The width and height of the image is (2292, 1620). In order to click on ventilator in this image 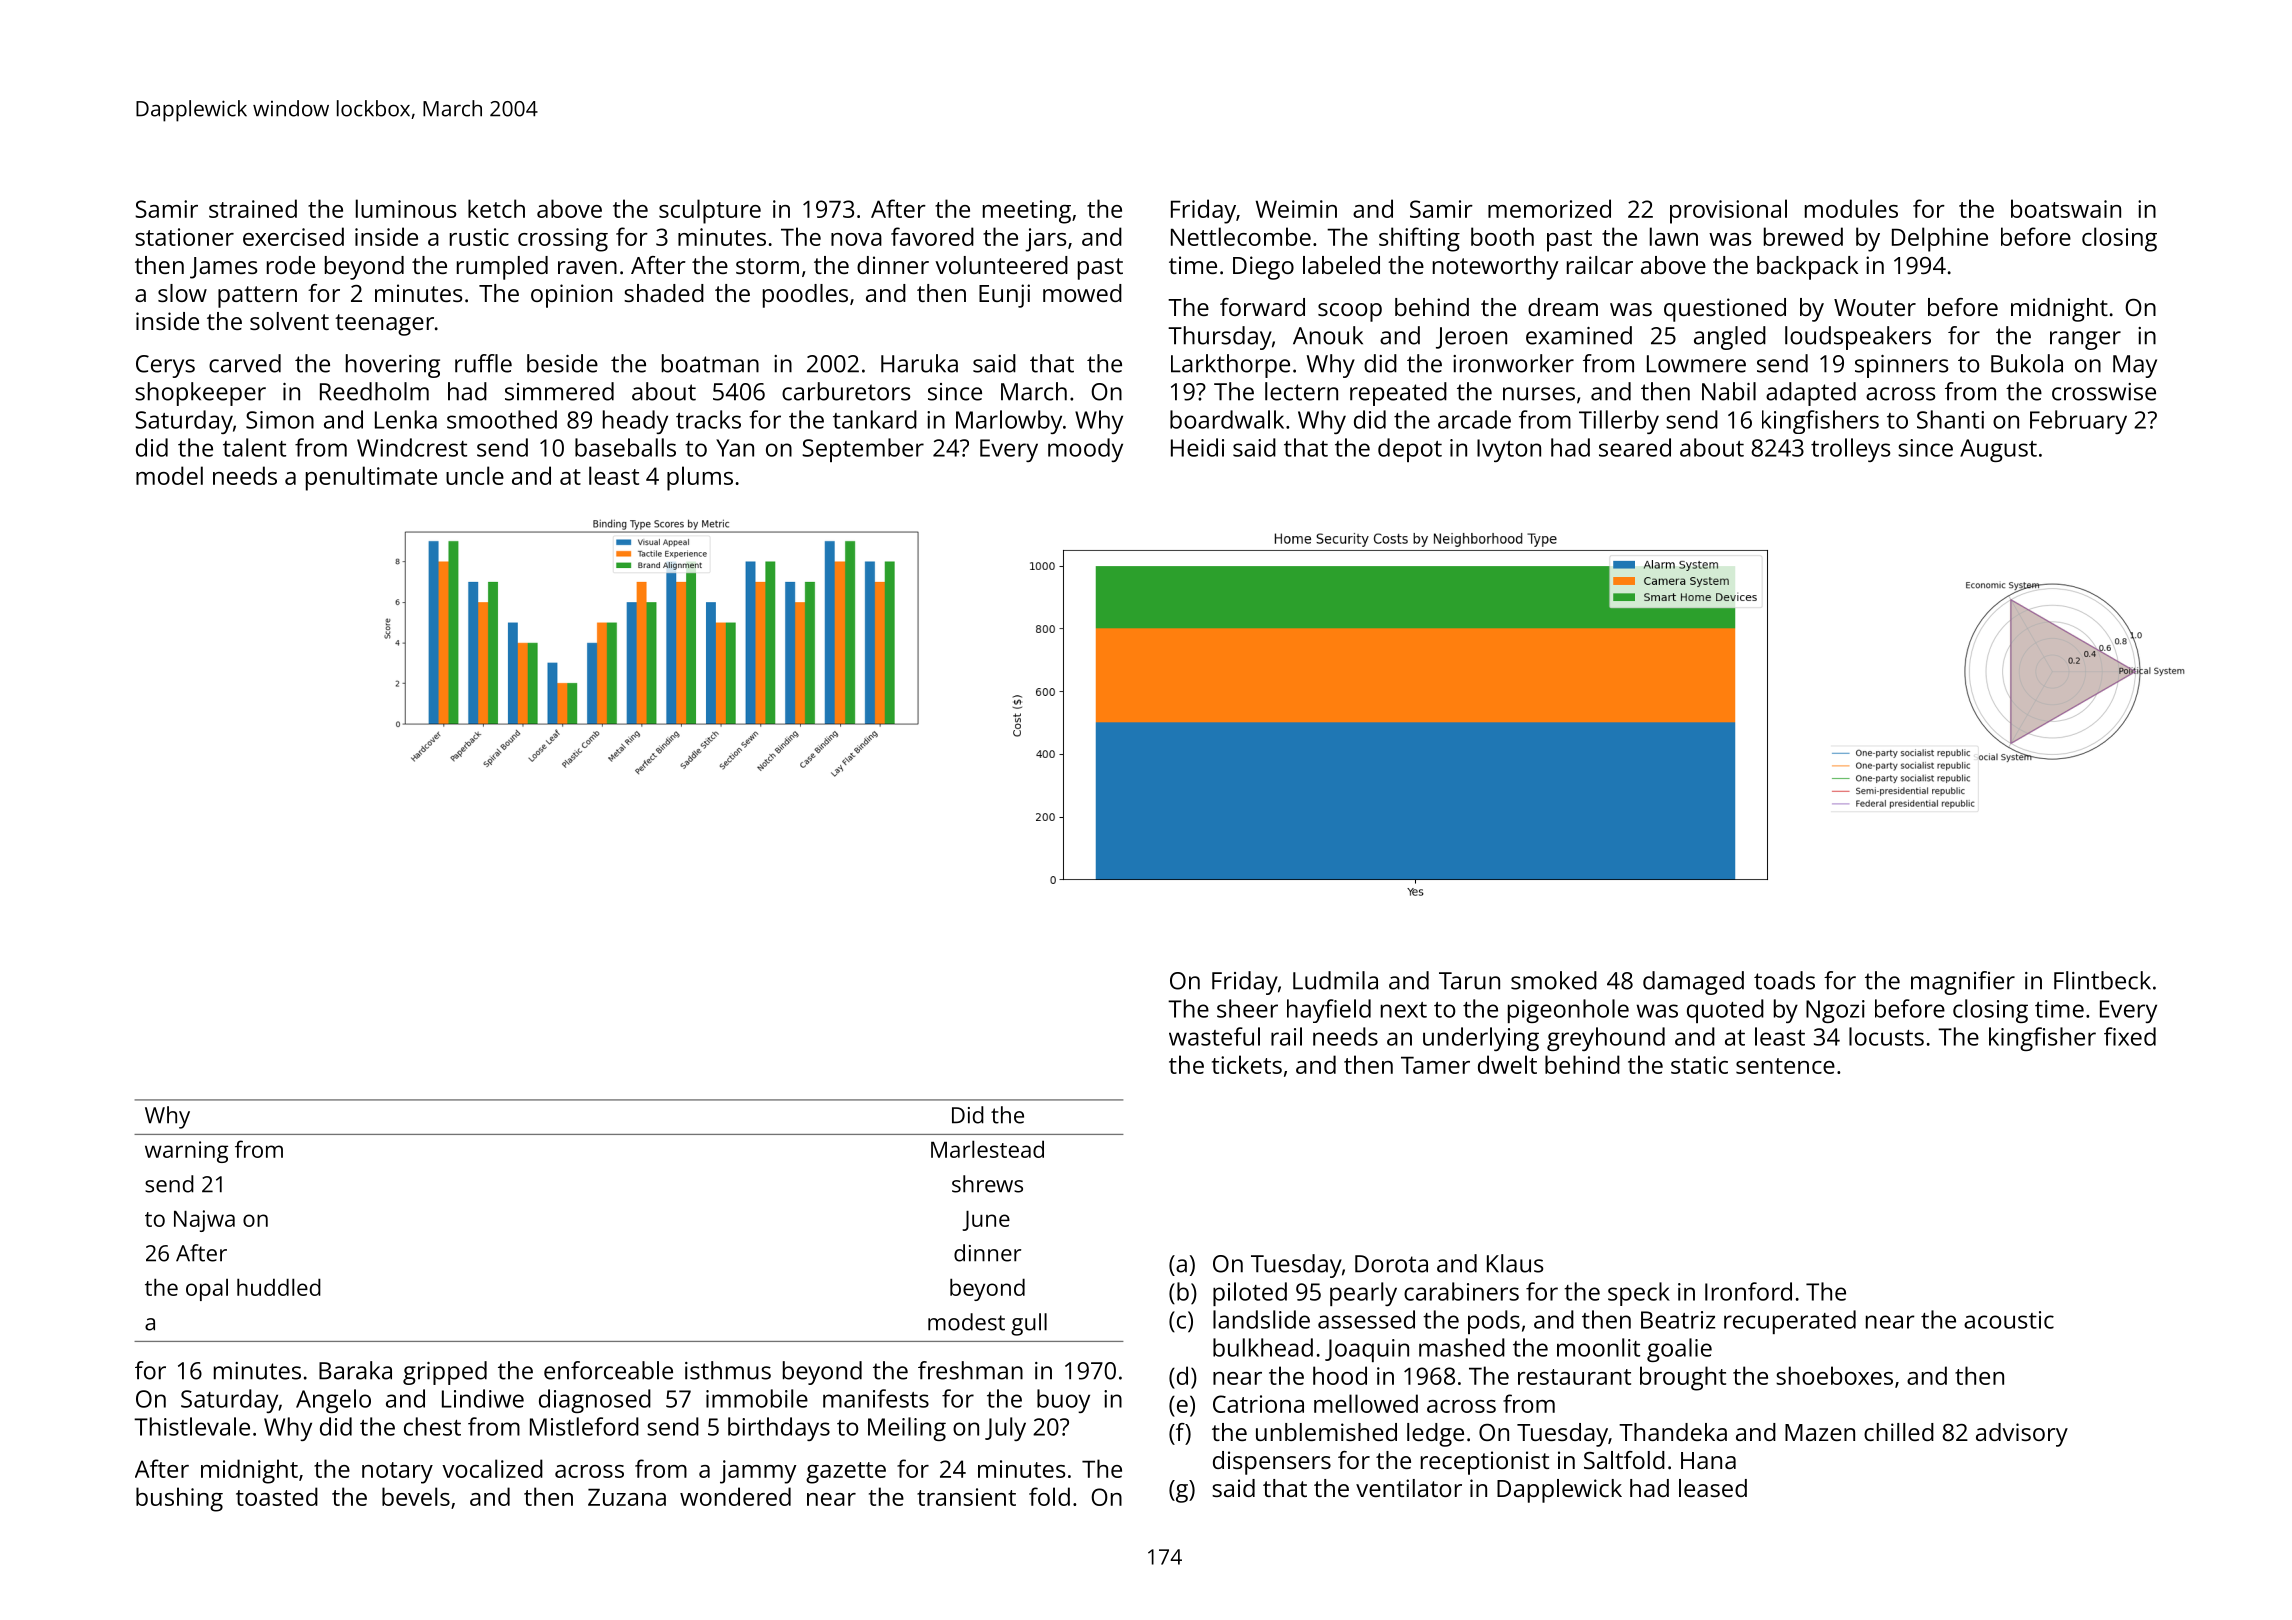, I will do `click(1409, 1488)`.
